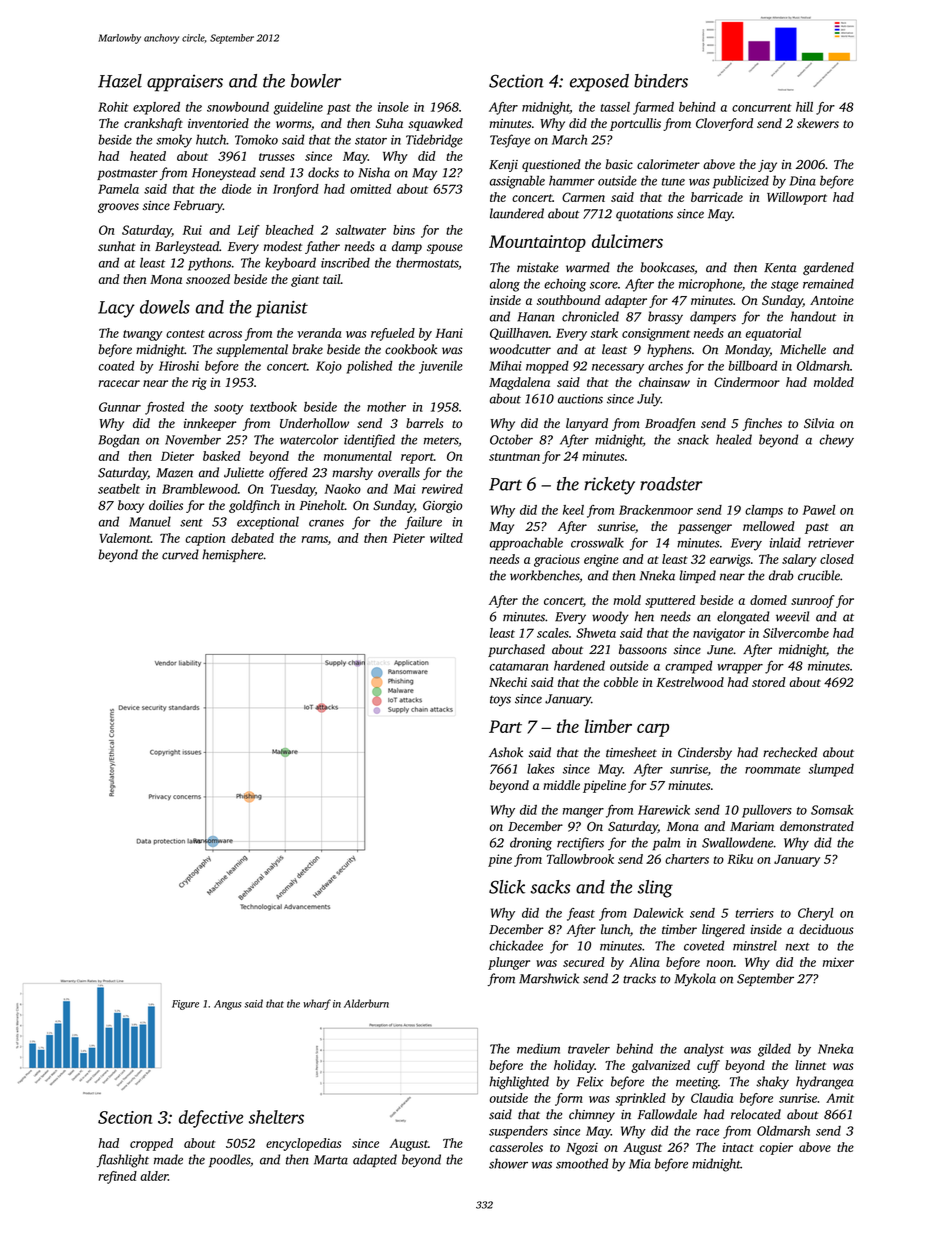  What do you see at coordinates (345, 263) in the document?
I see `inscribed` at bounding box center [345, 263].
